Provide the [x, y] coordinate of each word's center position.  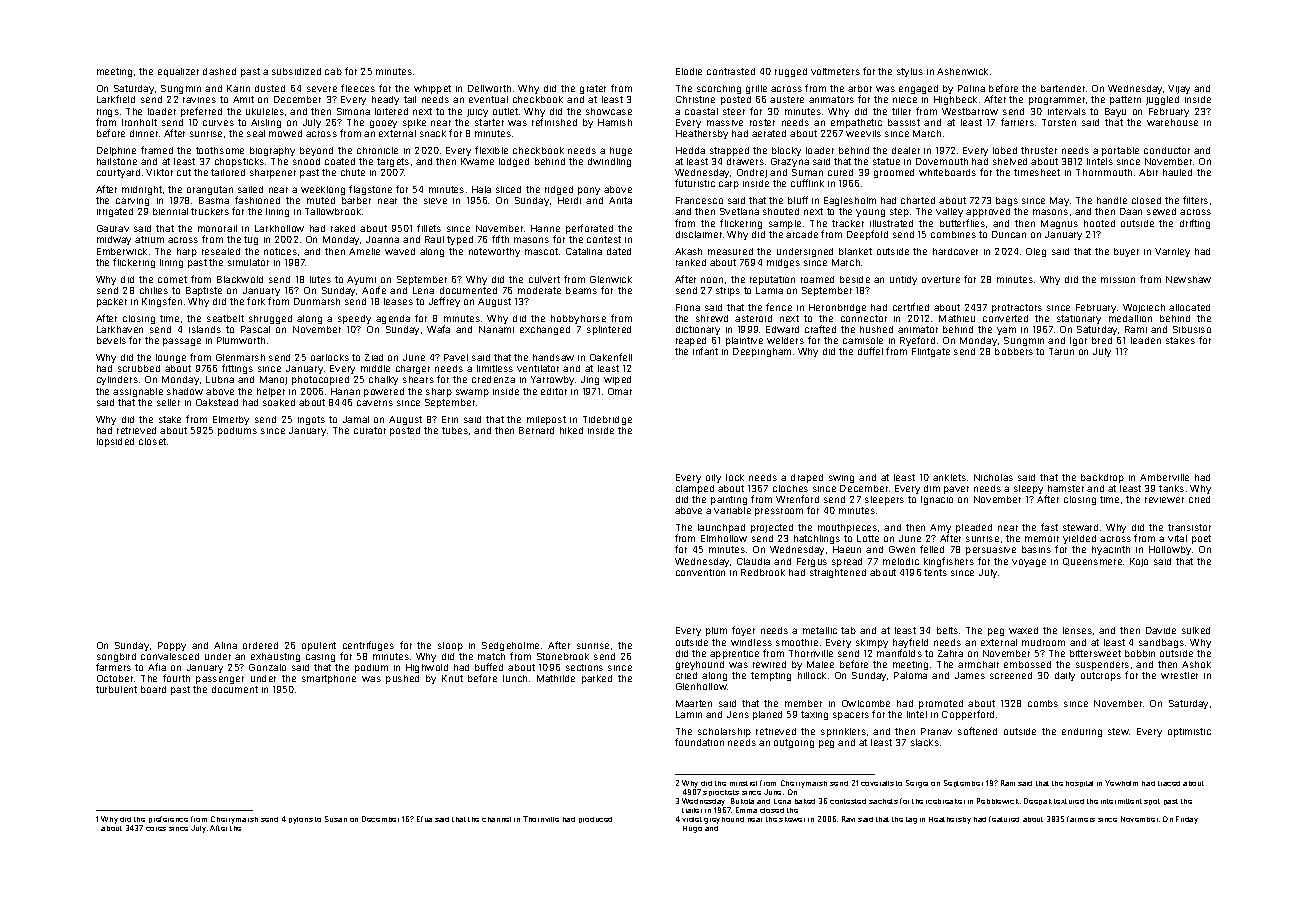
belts [947, 630]
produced [595, 820]
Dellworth [489, 88]
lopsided [115, 442]
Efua [424, 819]
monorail [217, 228]
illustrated [891, 223]
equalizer [178, 72]
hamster [1066, 488]
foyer [743, 631]
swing [841, 479]
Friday [1187, 820]
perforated [589, 229]
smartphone [329, 679]
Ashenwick [962, 71]
